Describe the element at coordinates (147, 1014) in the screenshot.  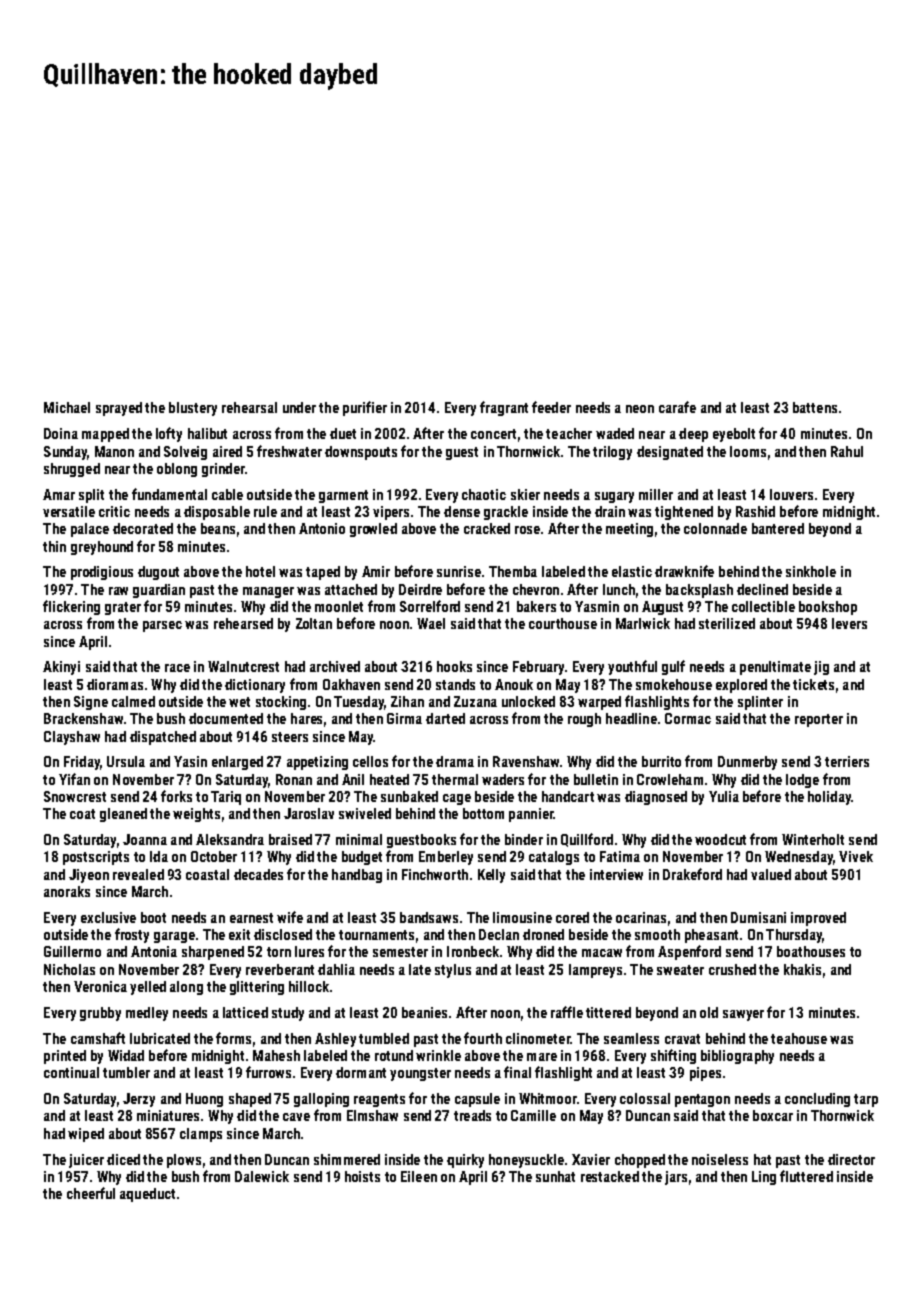
I see `medley` at that location.
